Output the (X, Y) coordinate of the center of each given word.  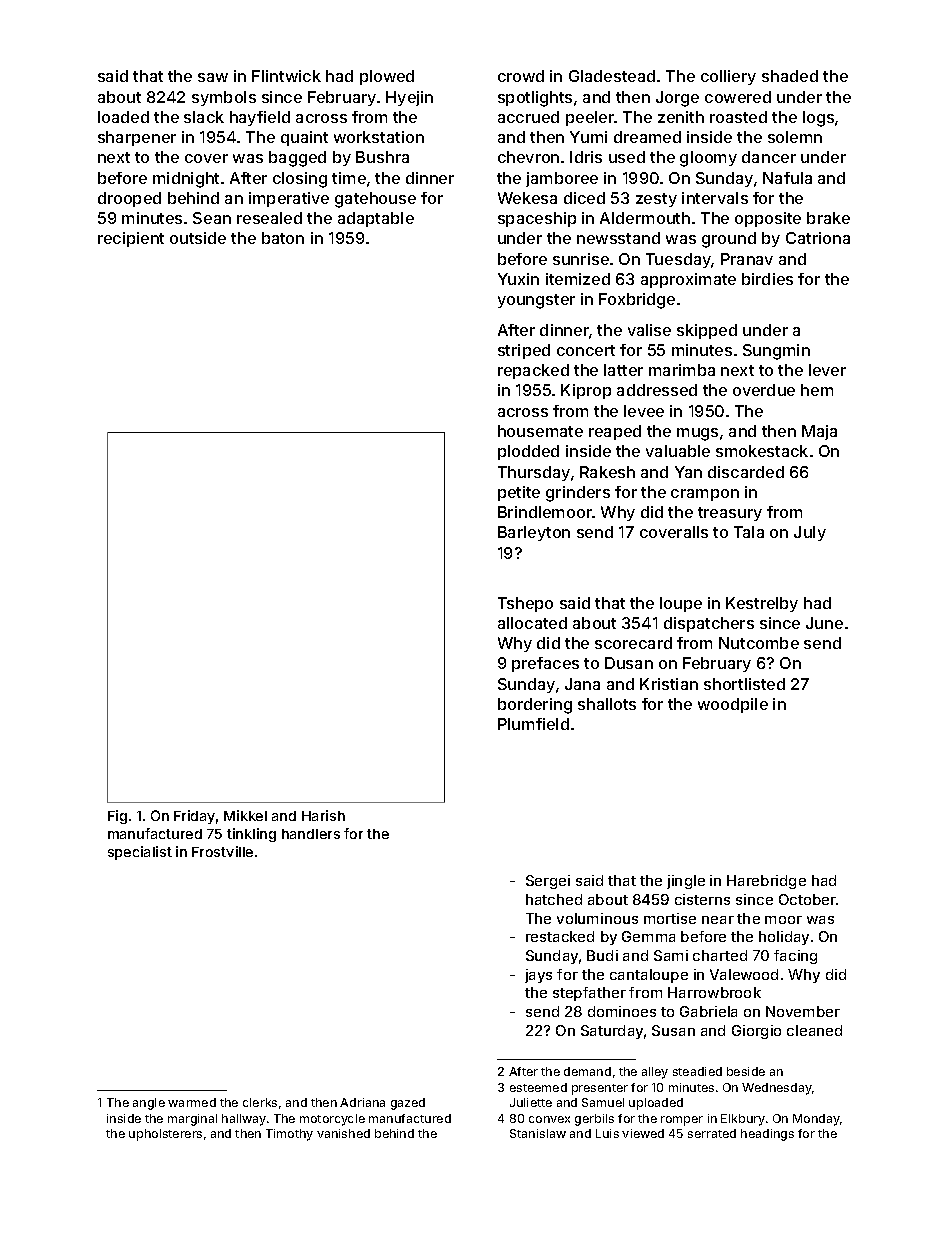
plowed (387, 77)
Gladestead (612, 76)
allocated (532, 623)
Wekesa (527, 198)
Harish (323, 815)
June (824, 623)
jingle (686, 882)
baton (283, 238)
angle (149, 1104)
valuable (678, 451)
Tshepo (525, 604)
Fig (117, 817)
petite (519, 493)
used (627, 157)
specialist (140, 853)
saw (213, 77)
